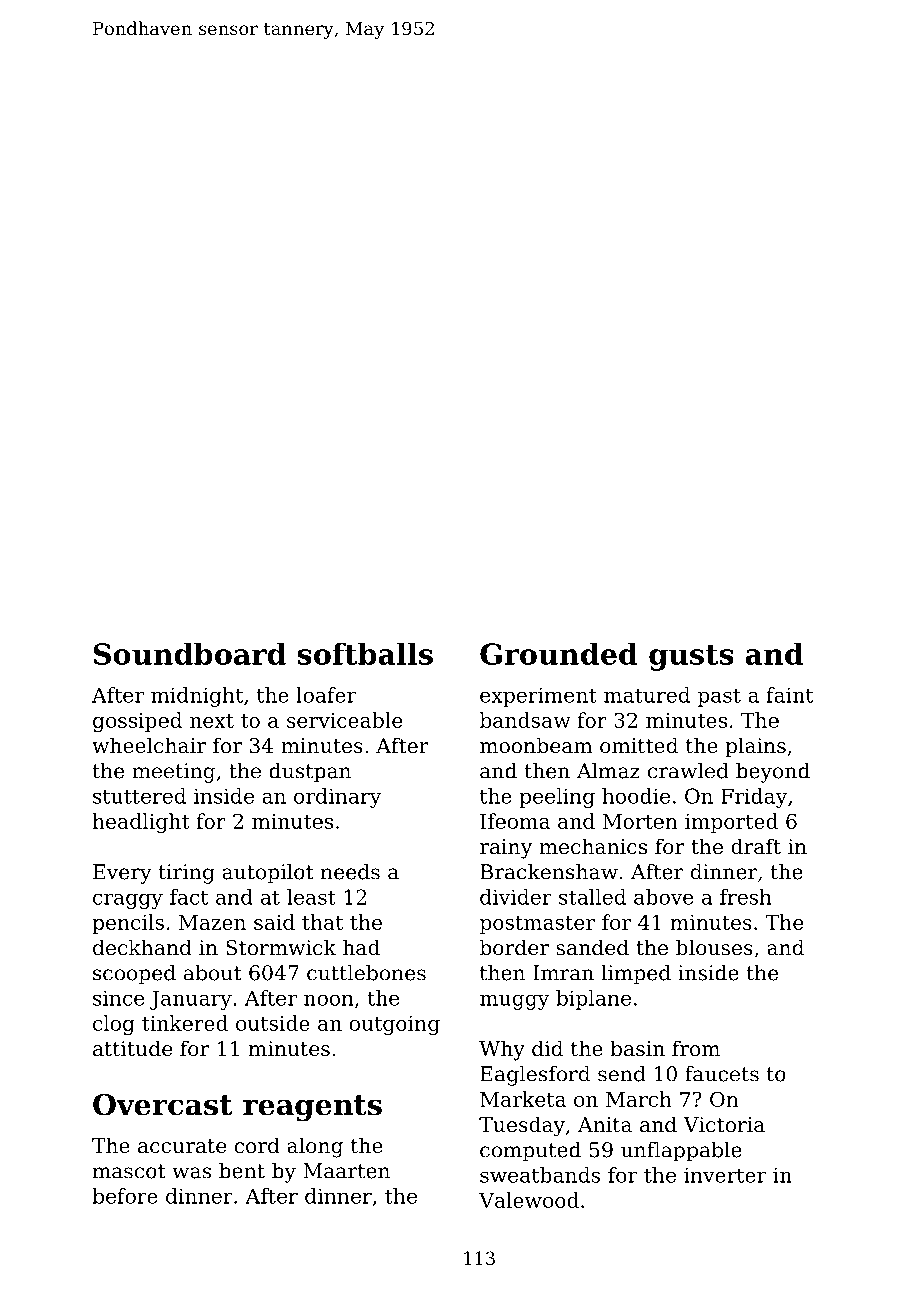 This image has height=1311, width=924. What do you see at coordinates (525, 720) in the image?
I see `bandsaw` at bounding box center [525, 720].
